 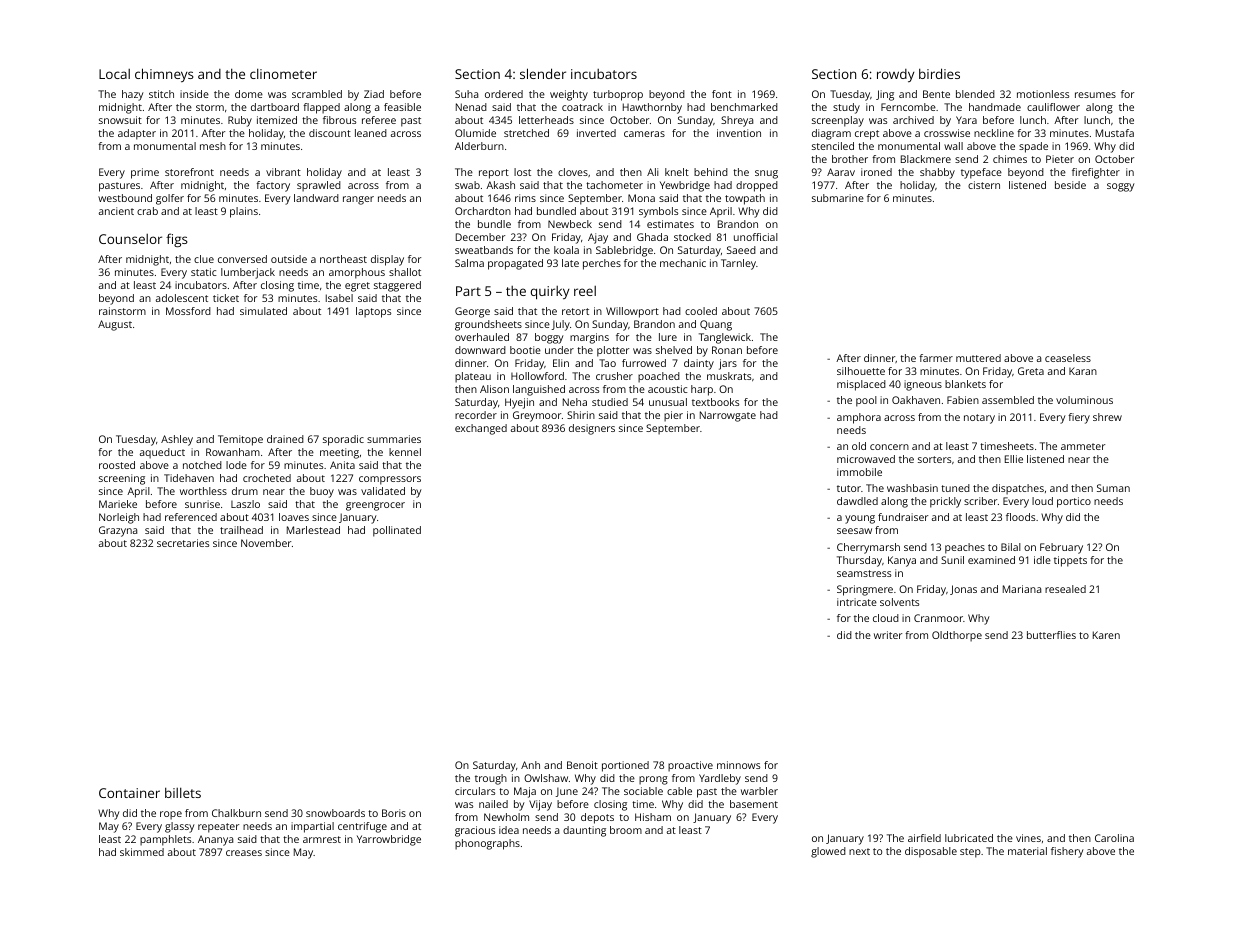 What do you see at coordinates (984, 185) in the image?
I see `cistern` at bounding box center [984, 185].
